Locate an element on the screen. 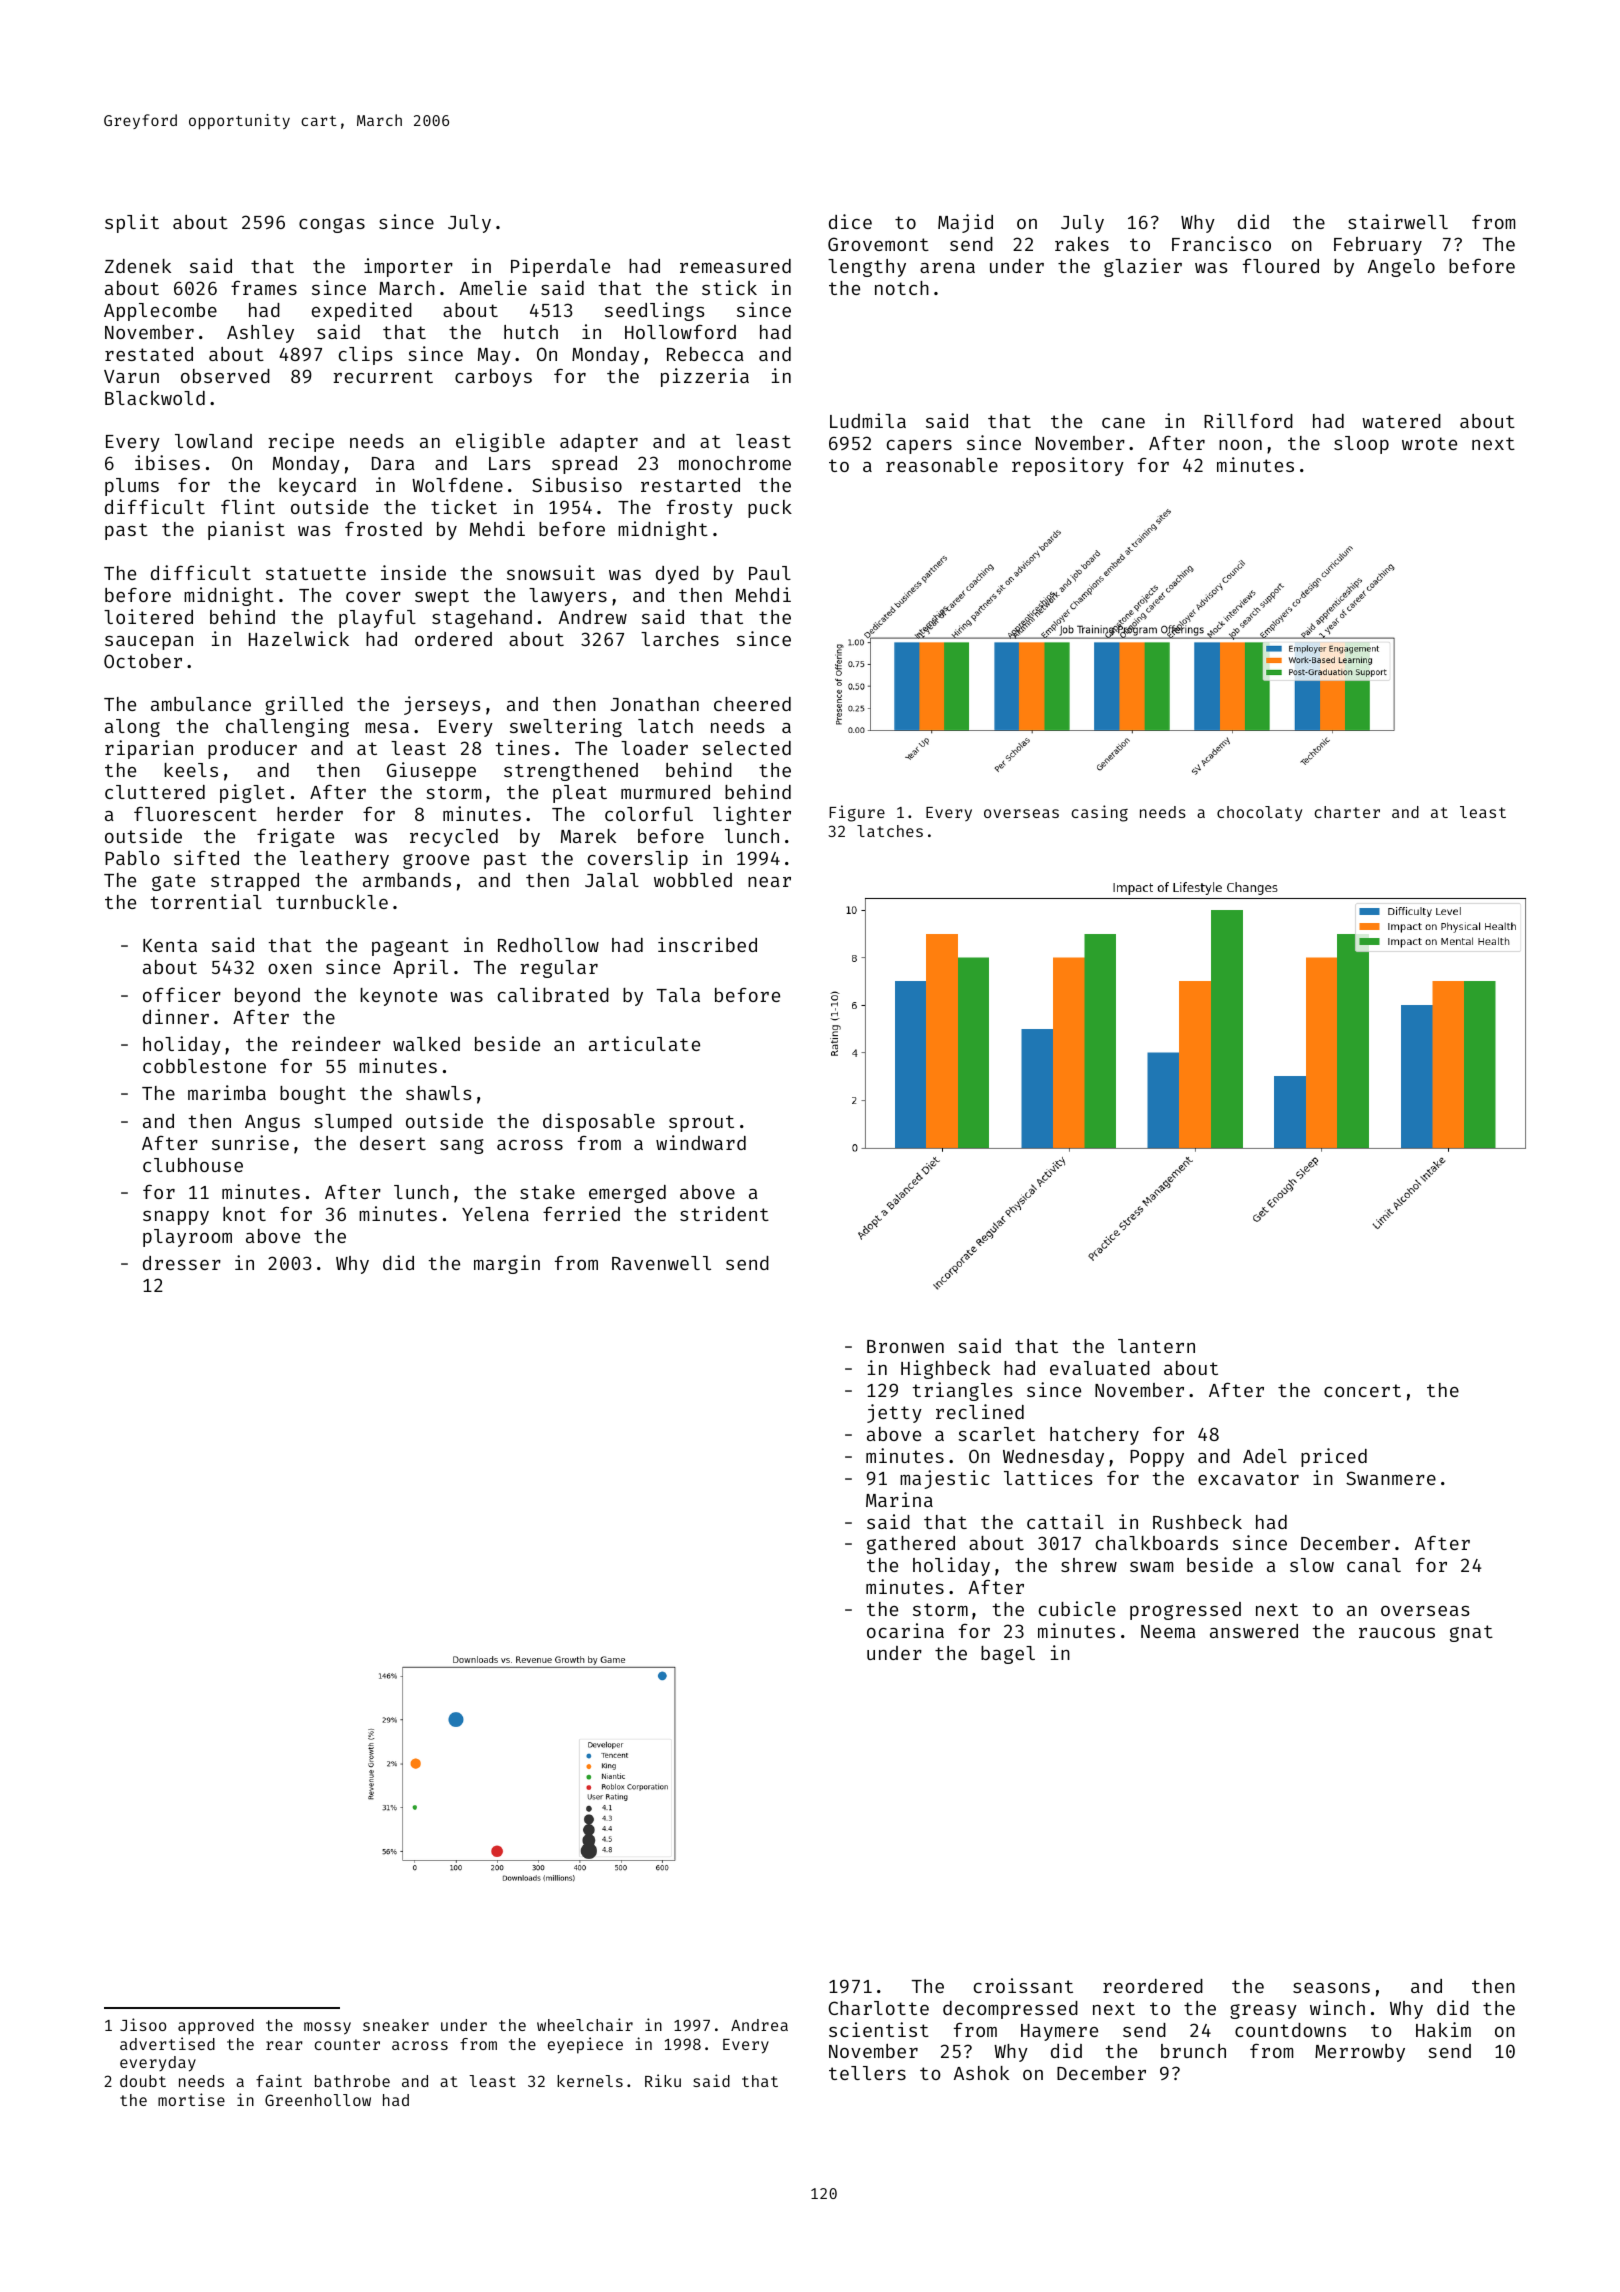  slumped is located at coordinates (353, 1123).
